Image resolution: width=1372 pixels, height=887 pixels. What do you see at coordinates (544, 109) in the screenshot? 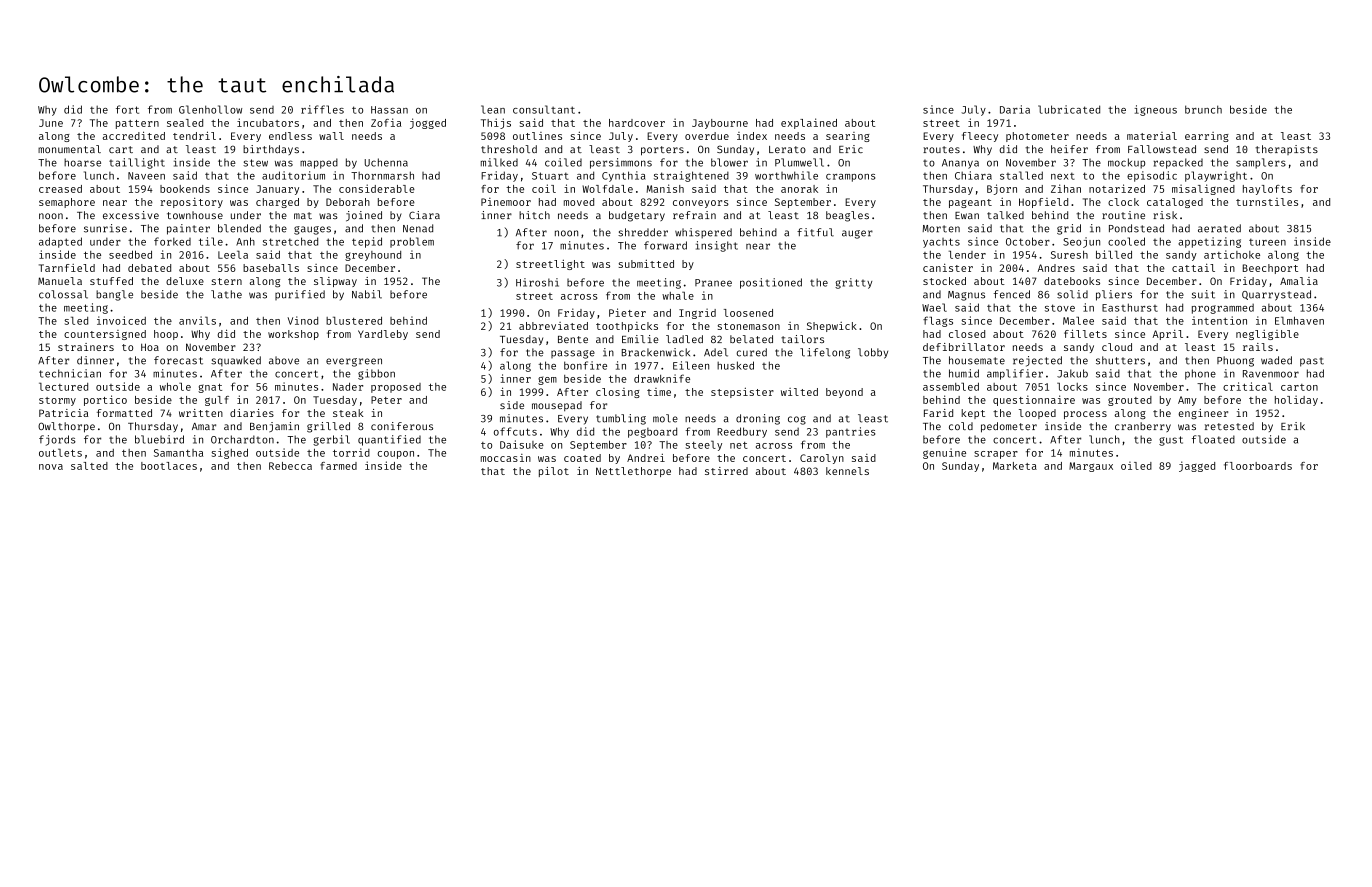
I see `consultant` at bounding box center [544, 109].
